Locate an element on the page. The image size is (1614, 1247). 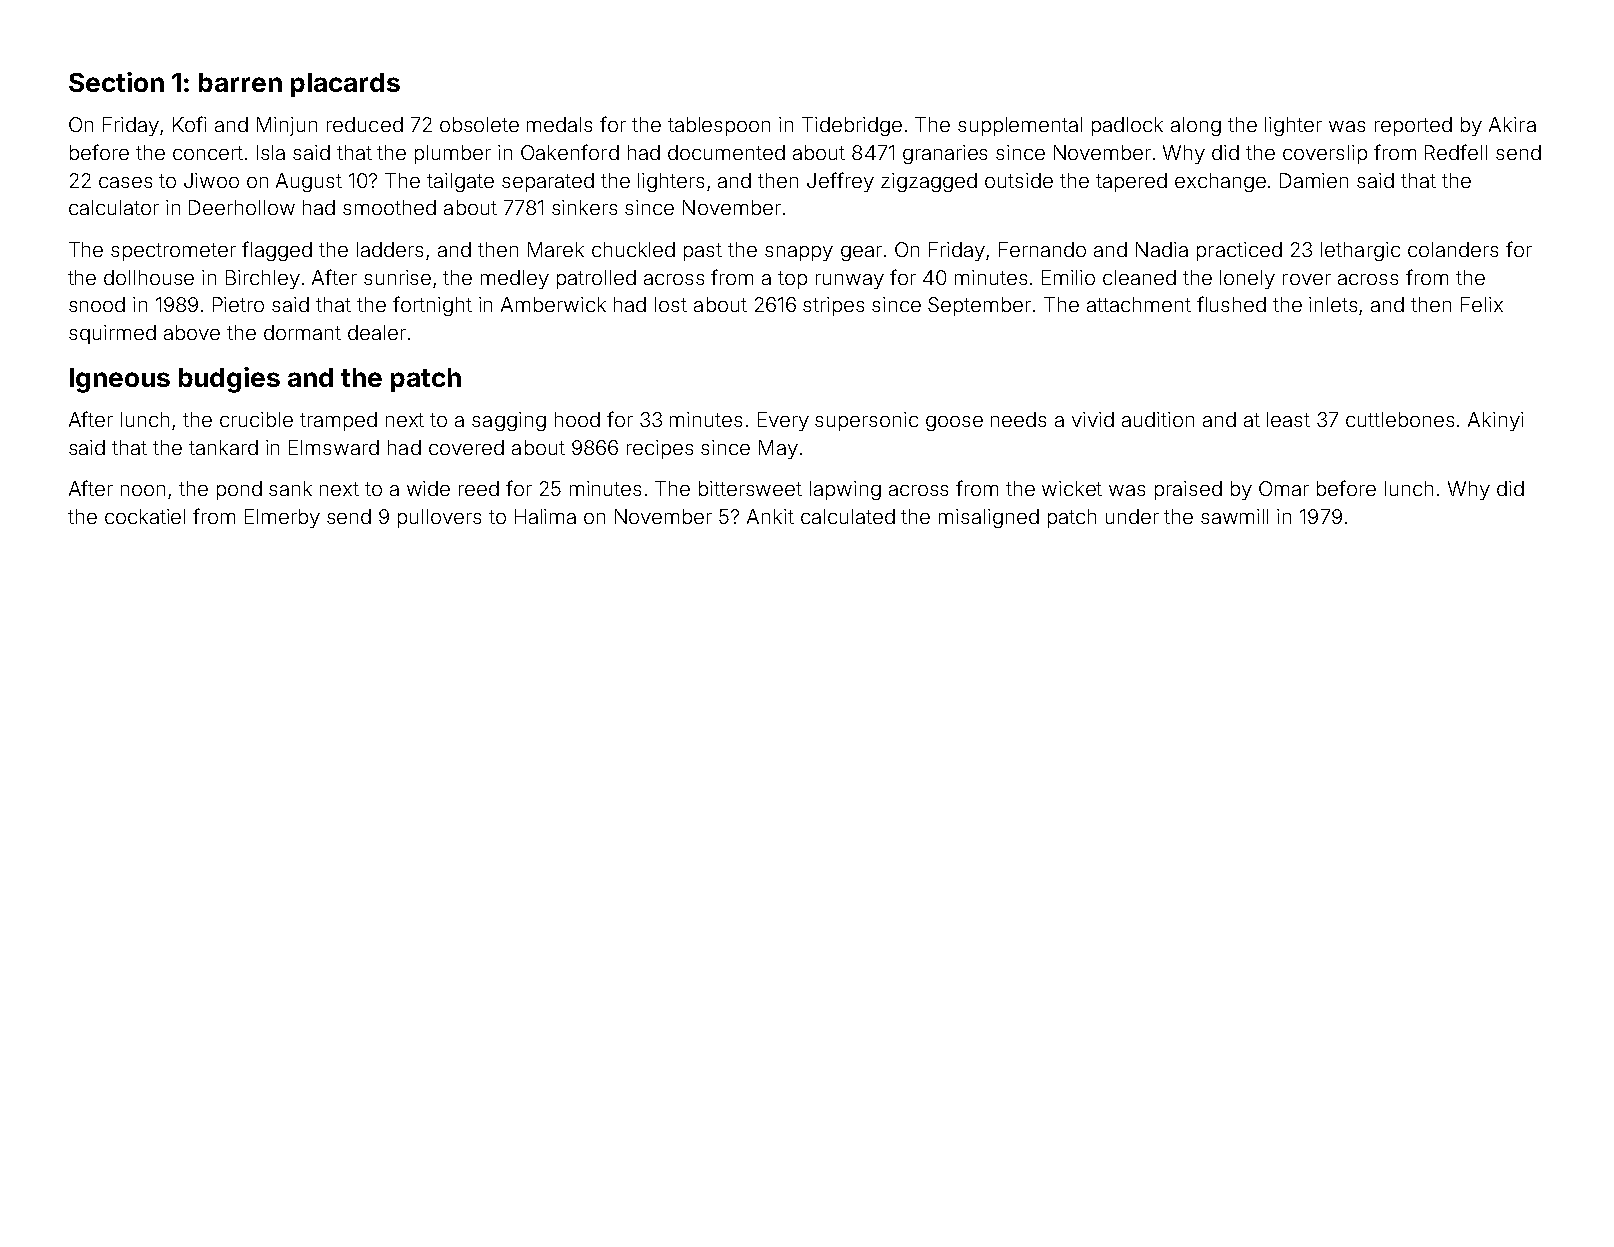
Section is located at coordinates (116, 82).
